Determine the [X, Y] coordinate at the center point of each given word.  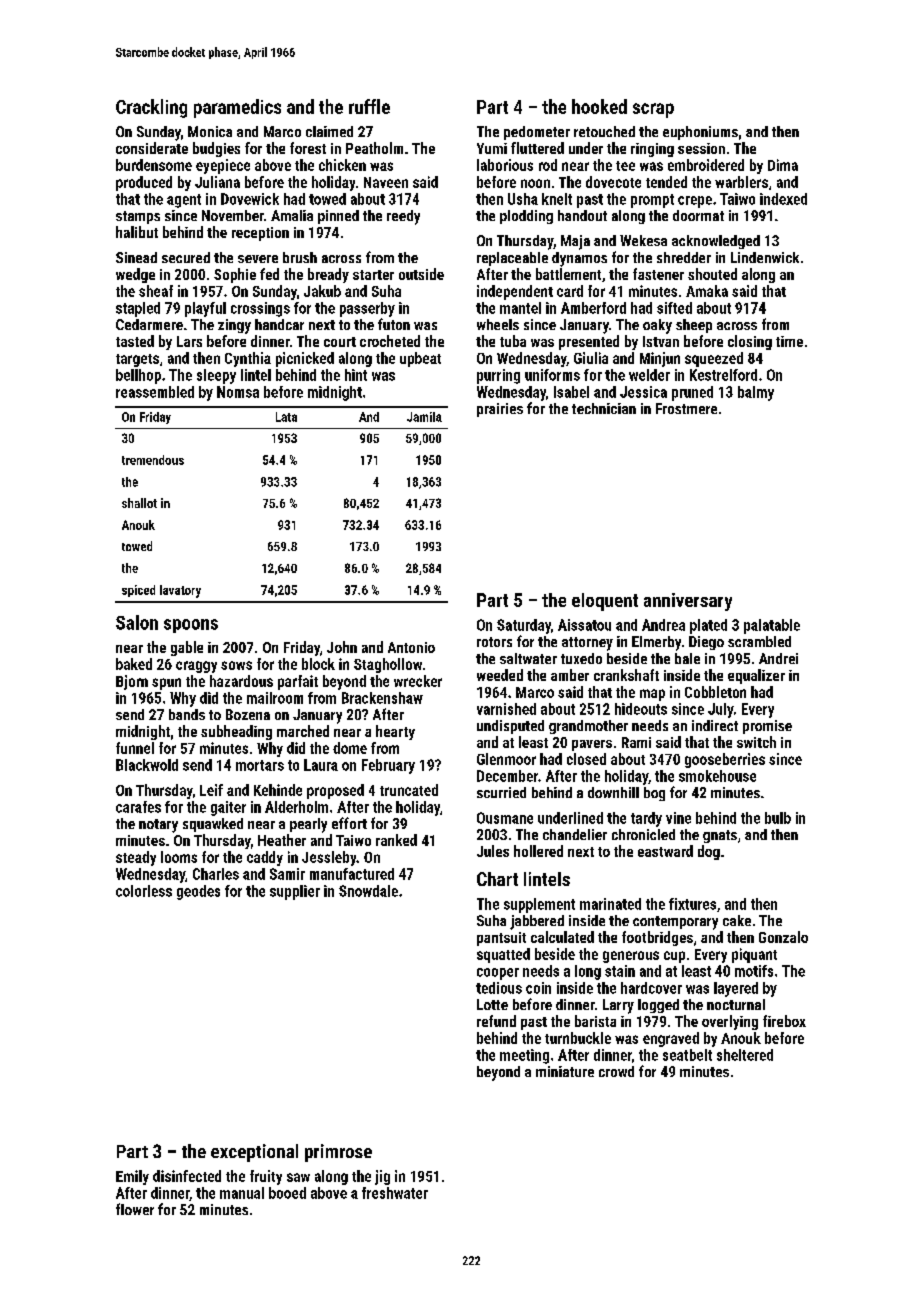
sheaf [156, 291]
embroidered [706, 165]
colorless [144, 891]
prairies [500, 410]
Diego [706, 643]
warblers [741, 182]
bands [187, 714]
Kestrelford [723, 375]
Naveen [386, 182]
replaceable [512, 259]
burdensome [154, 165]
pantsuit [501, 939]
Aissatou [584, 625]
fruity [266, 1177]
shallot [139, 503]
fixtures [692, 904]
